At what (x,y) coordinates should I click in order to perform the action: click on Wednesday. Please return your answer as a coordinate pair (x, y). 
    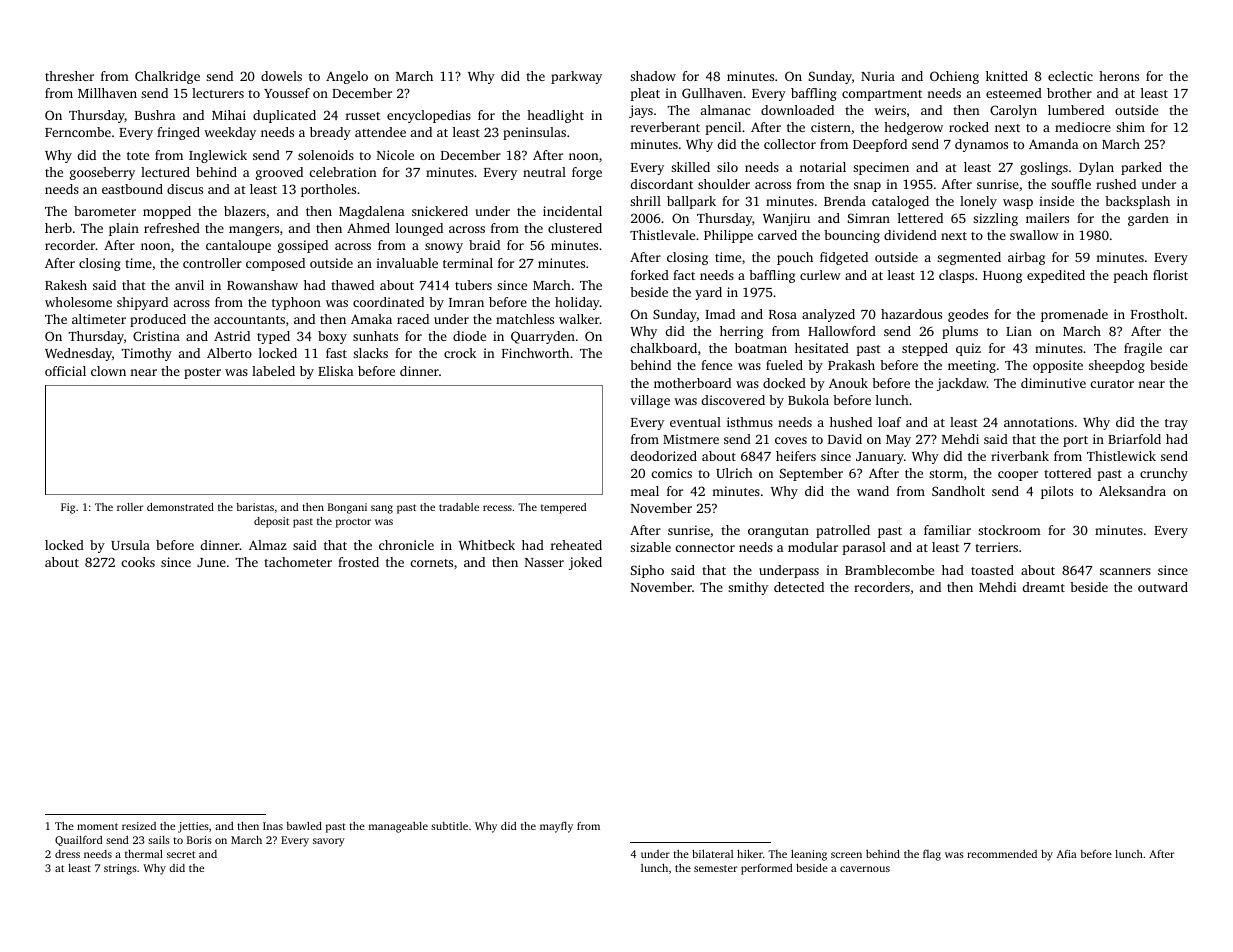
    Looking at the image, I should click on (78, 354).
